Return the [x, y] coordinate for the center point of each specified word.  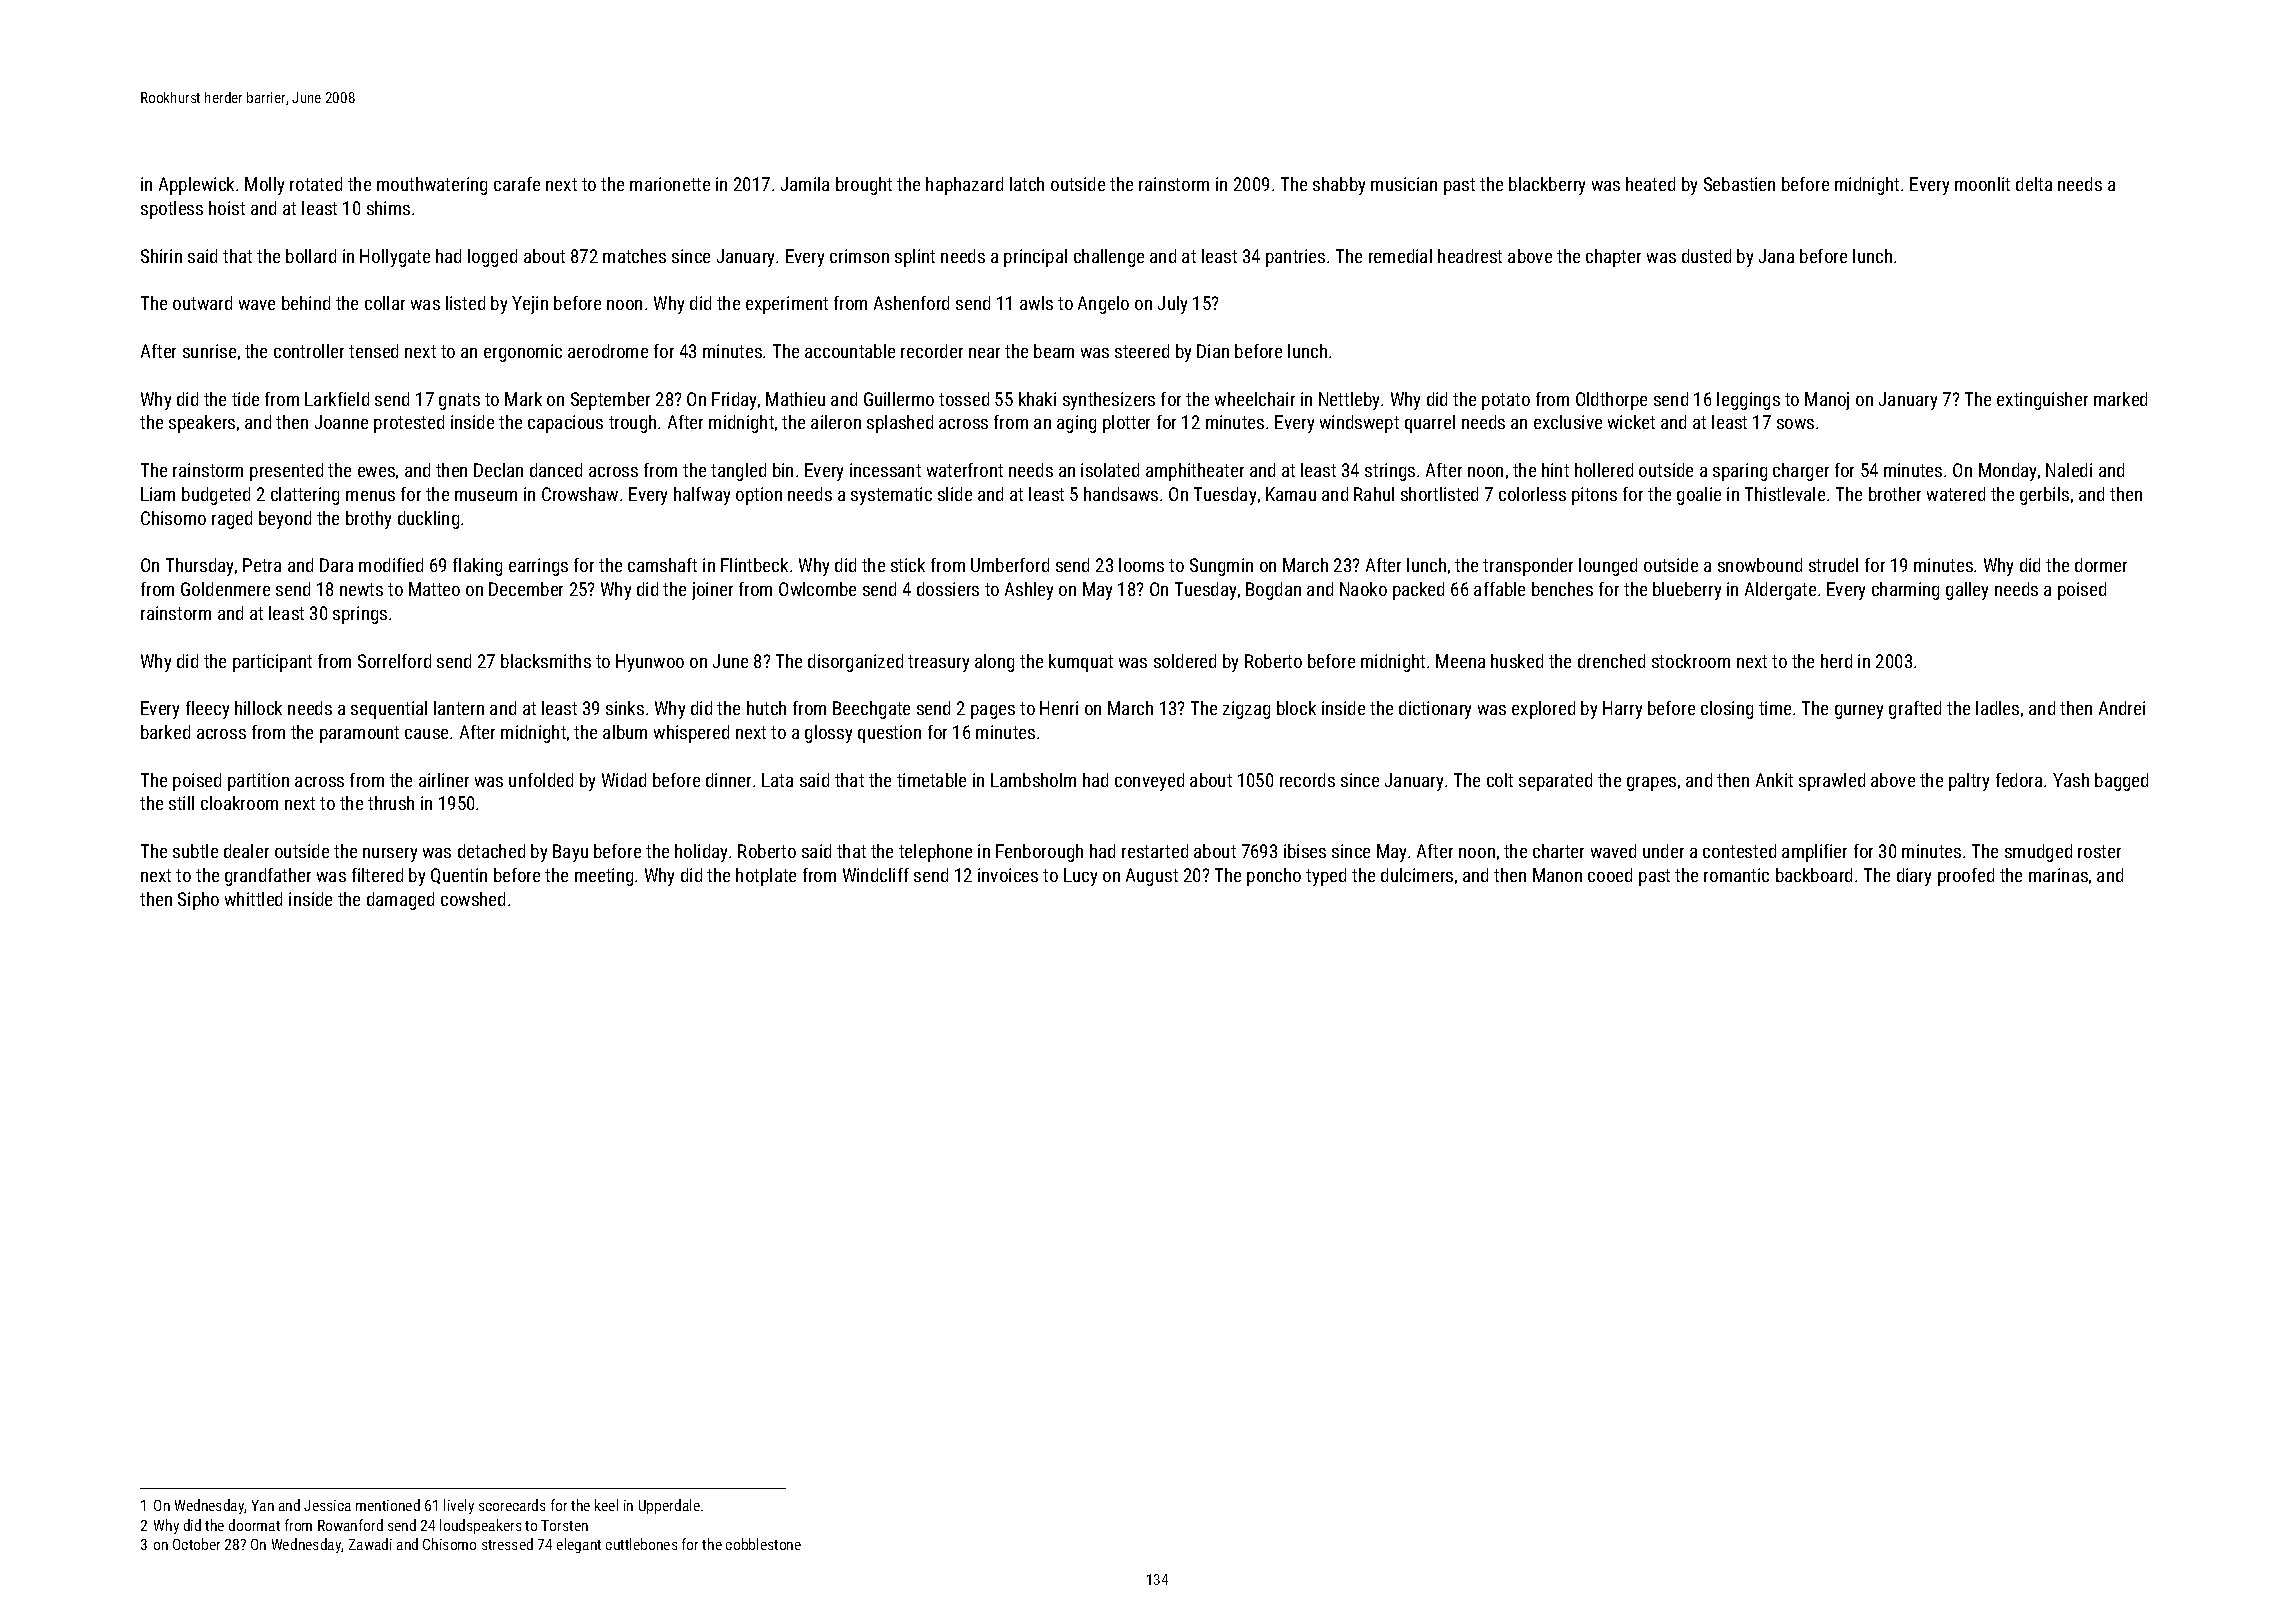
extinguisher [2042, 401]
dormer [2101, 565]
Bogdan [1273, 591]
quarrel [1430, 424]
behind [306, 303]
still [181, 803]
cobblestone [763, 1544]
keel [606, 1505]
